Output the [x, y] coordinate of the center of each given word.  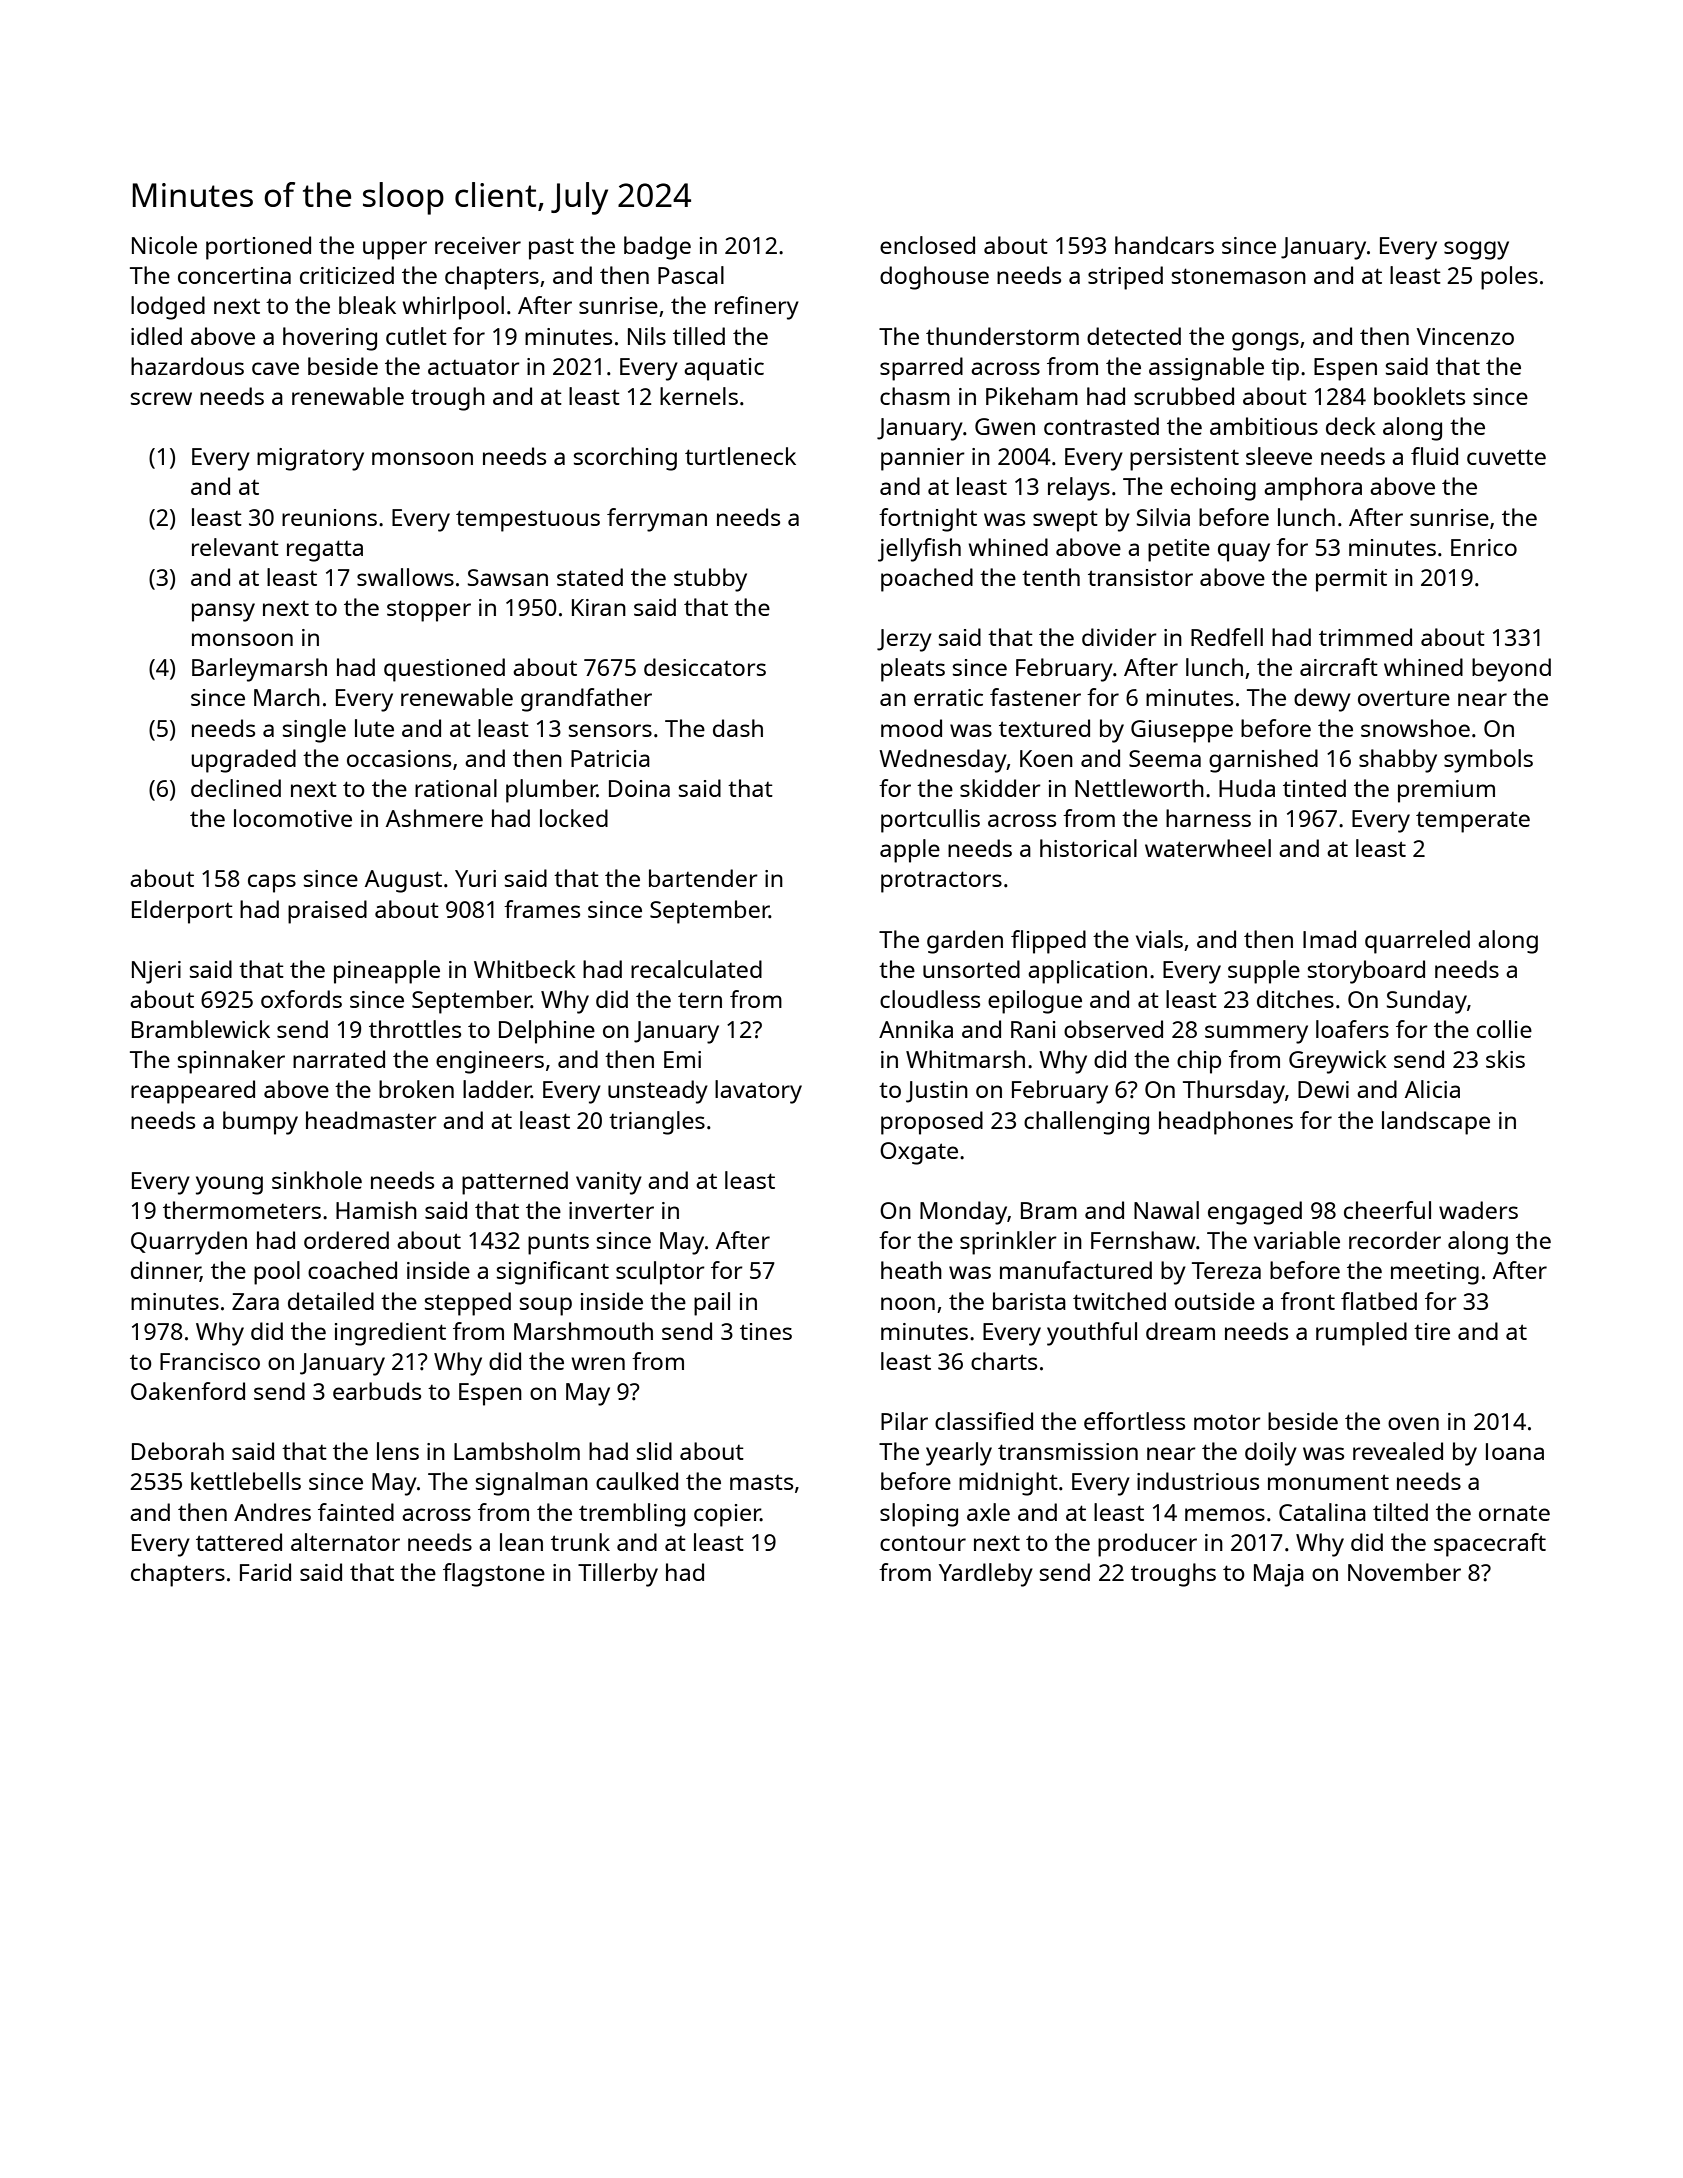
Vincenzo [1465, 336]
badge [657, 248]
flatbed [1379, 1301]
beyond [1511, 670]
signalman [532, 1484]
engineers [490, 1062]
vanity [609, 1183]
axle [988, 1512]
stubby [710, 580]
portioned [258, 248]
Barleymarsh [259, 670]
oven [1413, 1423]
